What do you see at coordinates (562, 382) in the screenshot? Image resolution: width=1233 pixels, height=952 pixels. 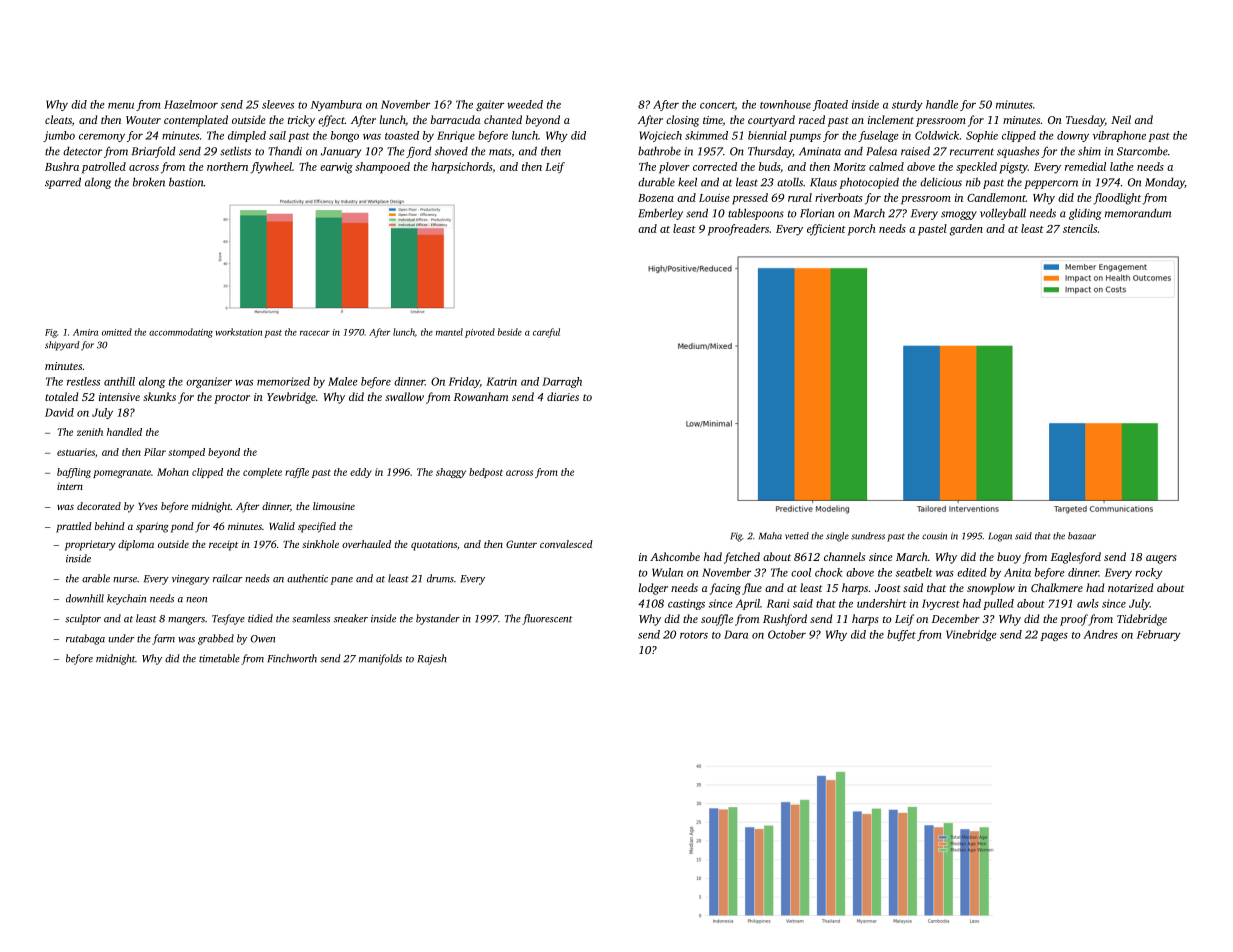 I see `Darragh` at bounding box center [562, 382].
